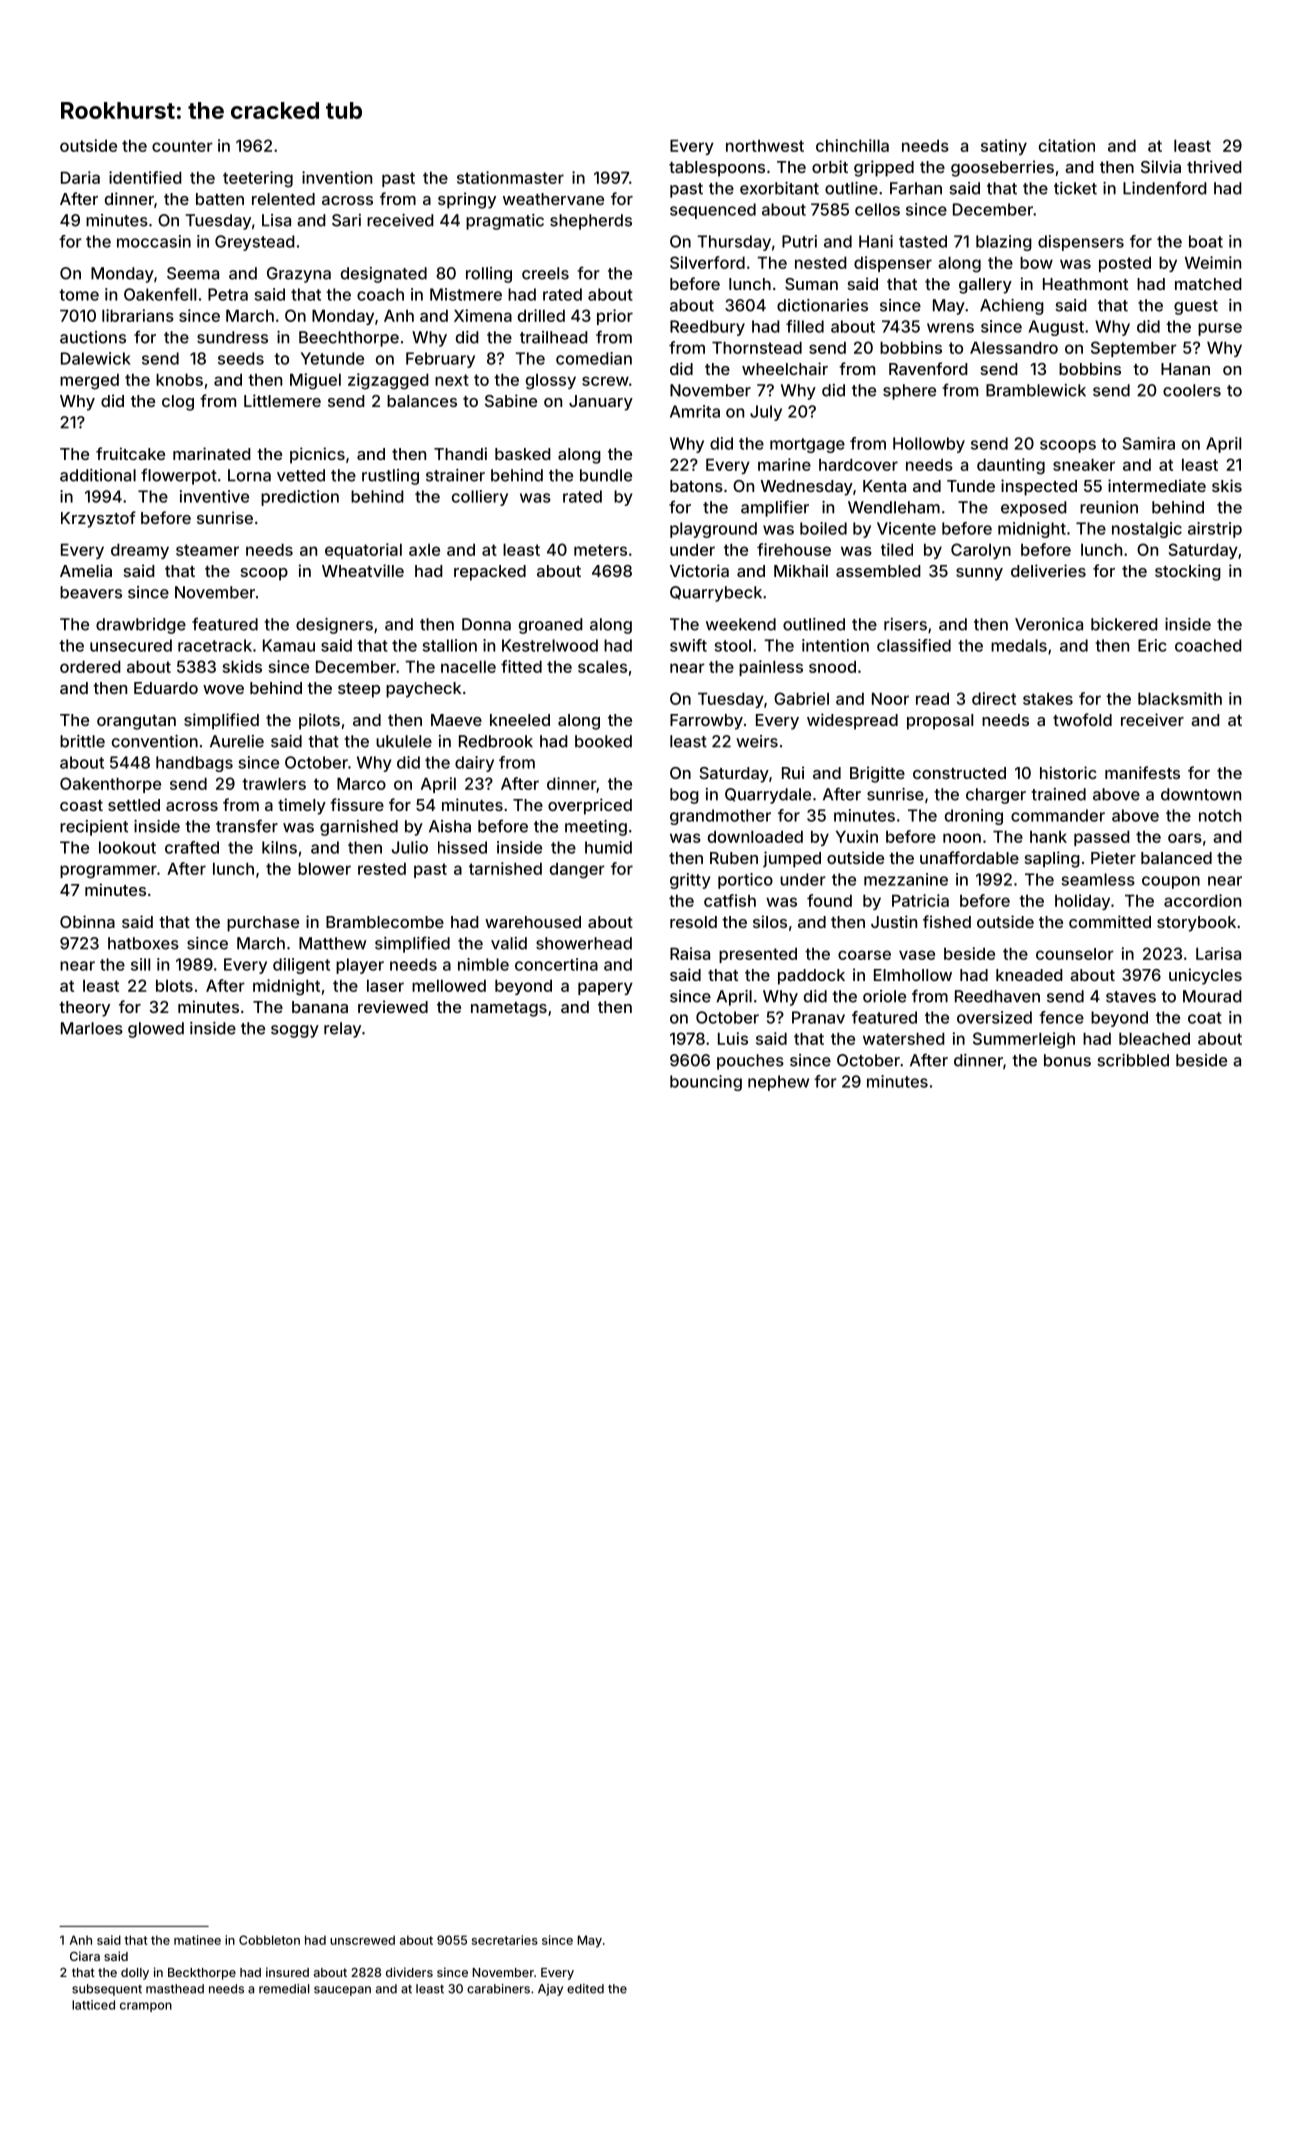  Describe the element at coordinates (585, 1989) in the document. I see `edited` at that location.
